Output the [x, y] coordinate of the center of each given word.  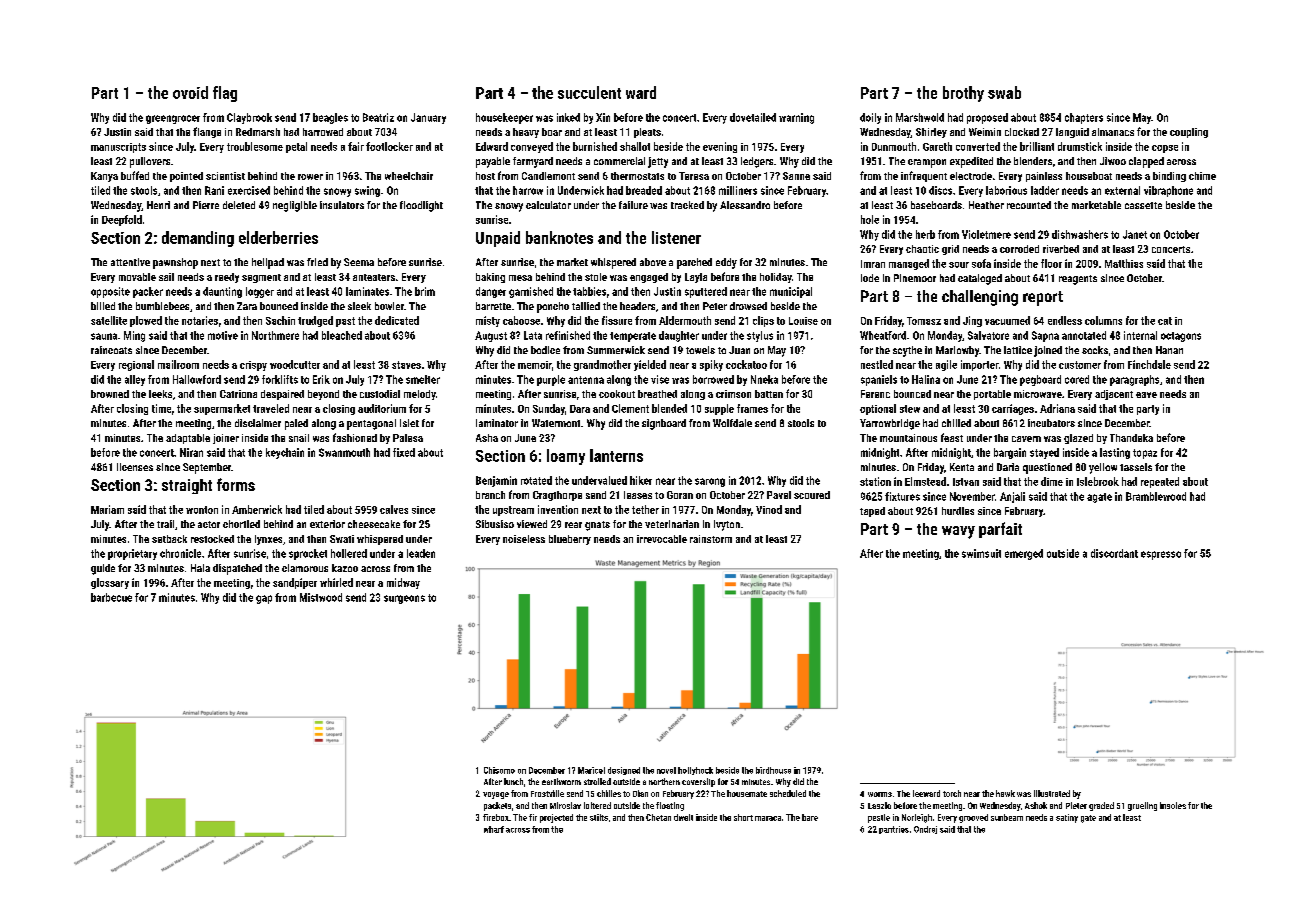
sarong [710, 482]
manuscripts [118, 148]
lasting [1115, 453]
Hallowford [197, 379]
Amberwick [257, 509]
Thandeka [1131, 438]
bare [810, 817]
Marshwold [920, 117]
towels [700, 350]
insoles [1173, 805]
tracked [687, 205]
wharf [494, 829]
